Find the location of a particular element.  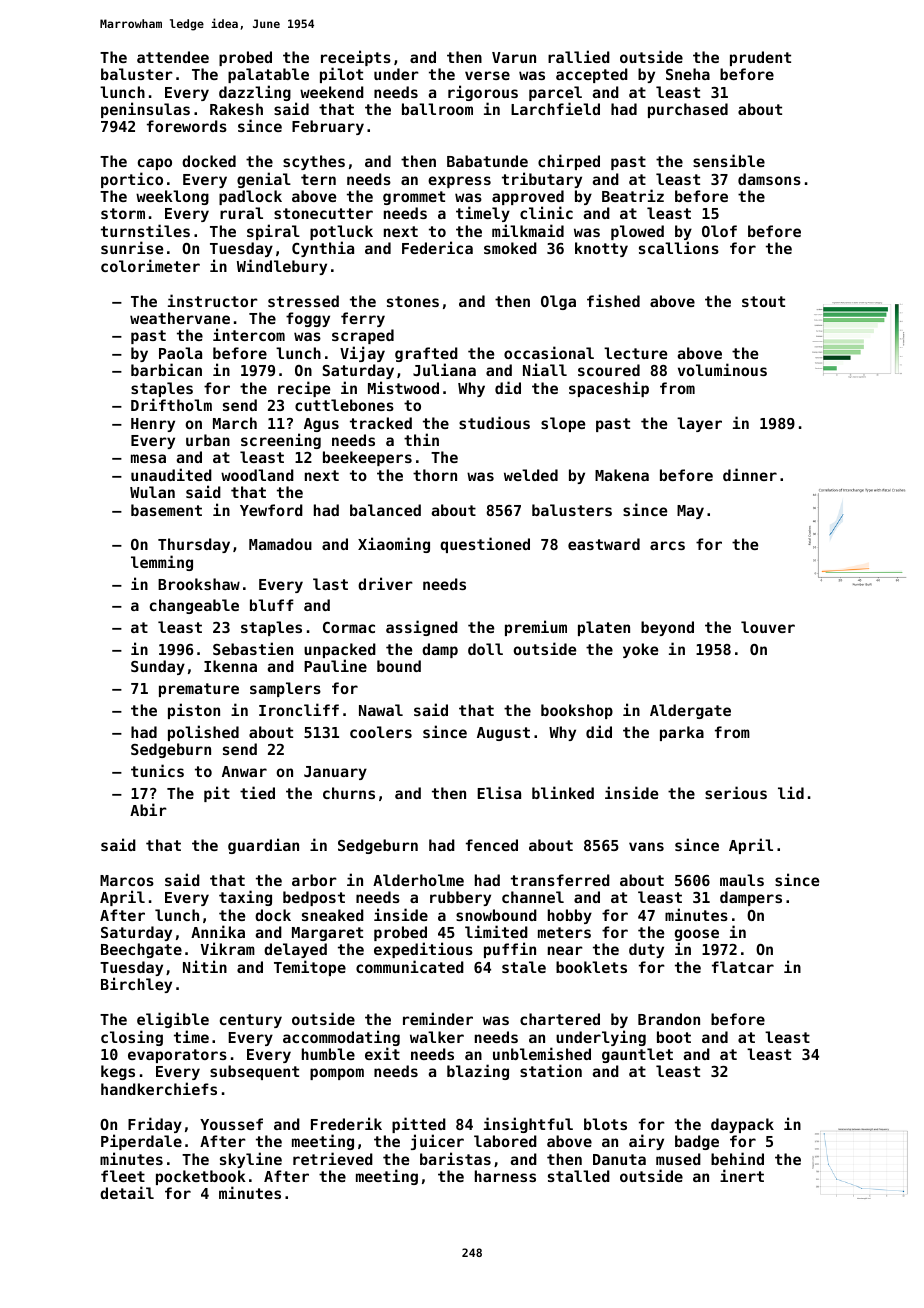

Beechgate is located at coordinates (141, 950).
